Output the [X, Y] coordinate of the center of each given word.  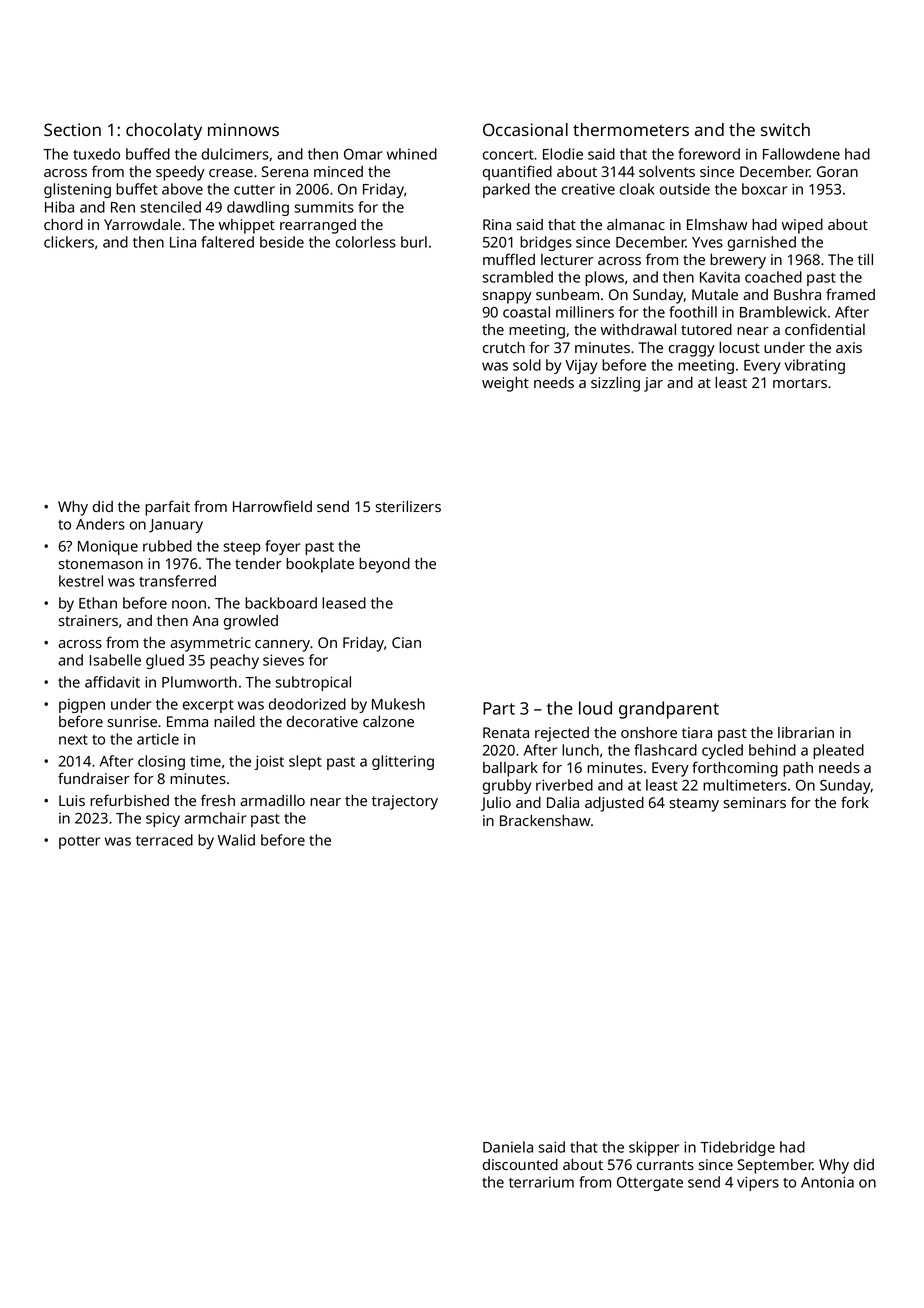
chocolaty [164, 131]
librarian [806, 732]
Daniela [508, 1147]
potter [79, 842]
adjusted [614, 804]
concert [508, 155]
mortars [800, 383]
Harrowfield [272, 506]
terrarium [541, 1182]
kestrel [81, 581]
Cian [406, 642]
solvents [667, 171]
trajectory [405, 802]
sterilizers [408, 506]
